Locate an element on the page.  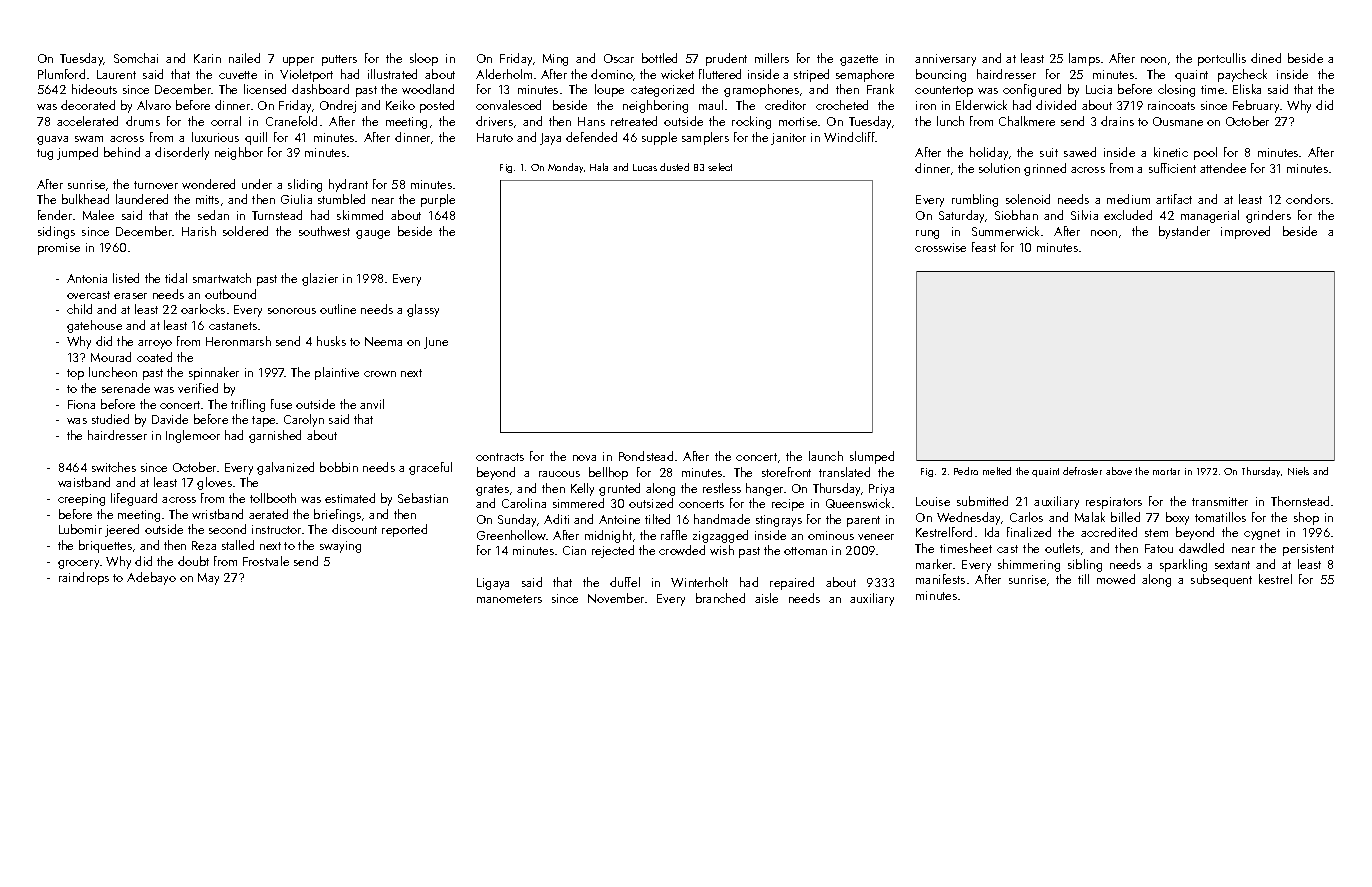
Pedro is located at coordinates (966, 471).
